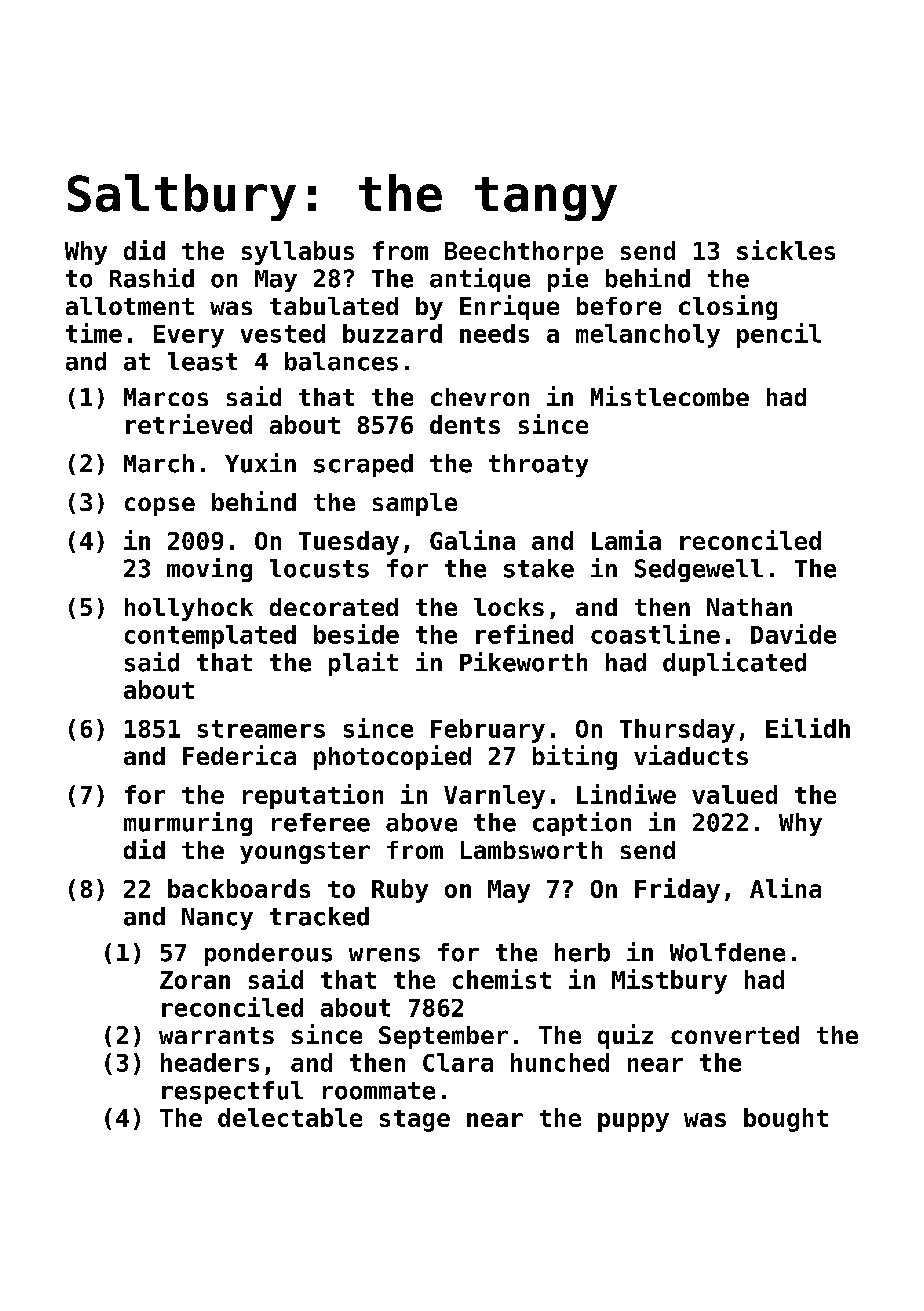  Describe the element at coordinates (298, 253) in the image. I see `syllabus` at that location.
